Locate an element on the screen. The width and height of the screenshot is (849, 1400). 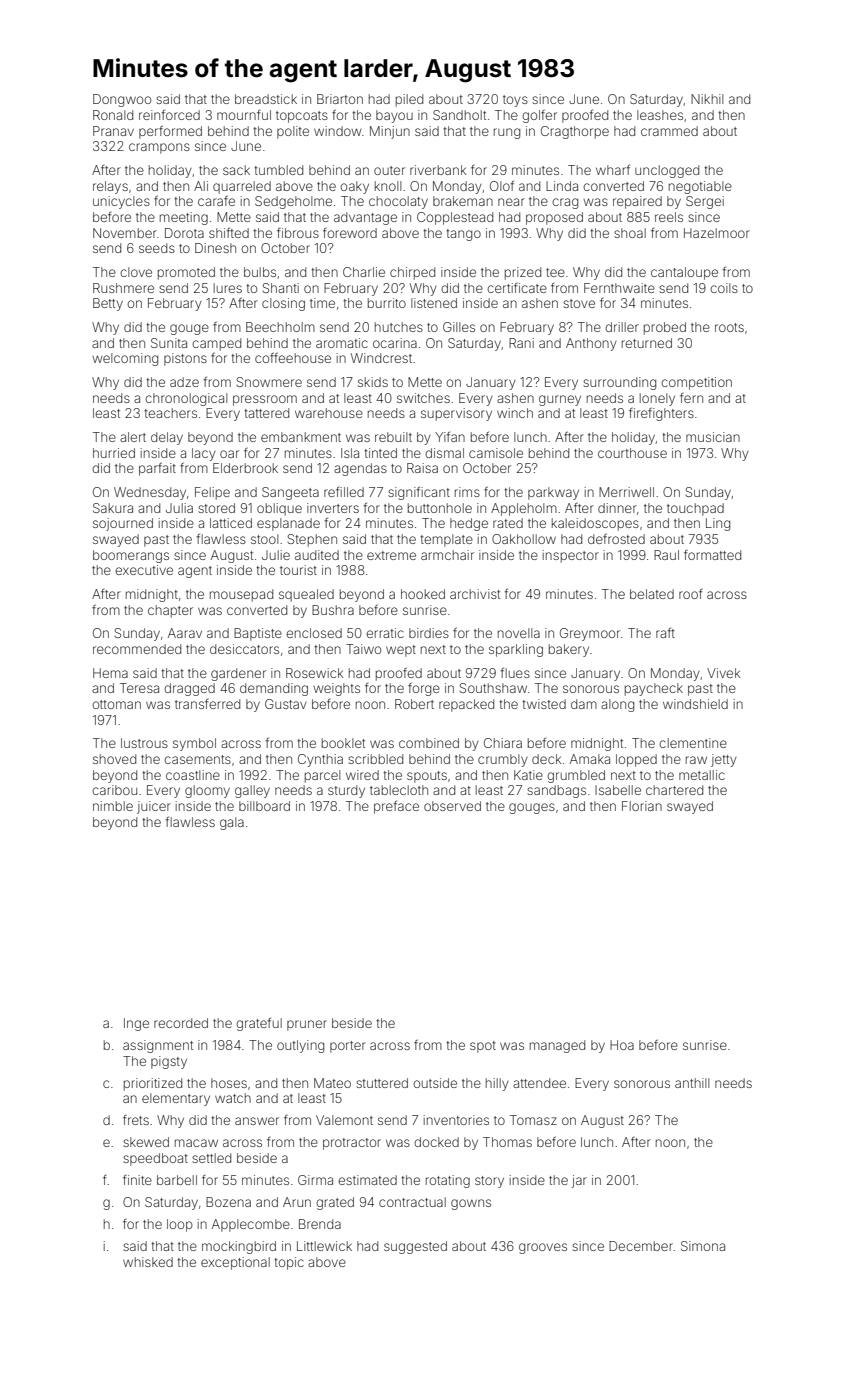
oaky is located at coordinates (354, 187).
